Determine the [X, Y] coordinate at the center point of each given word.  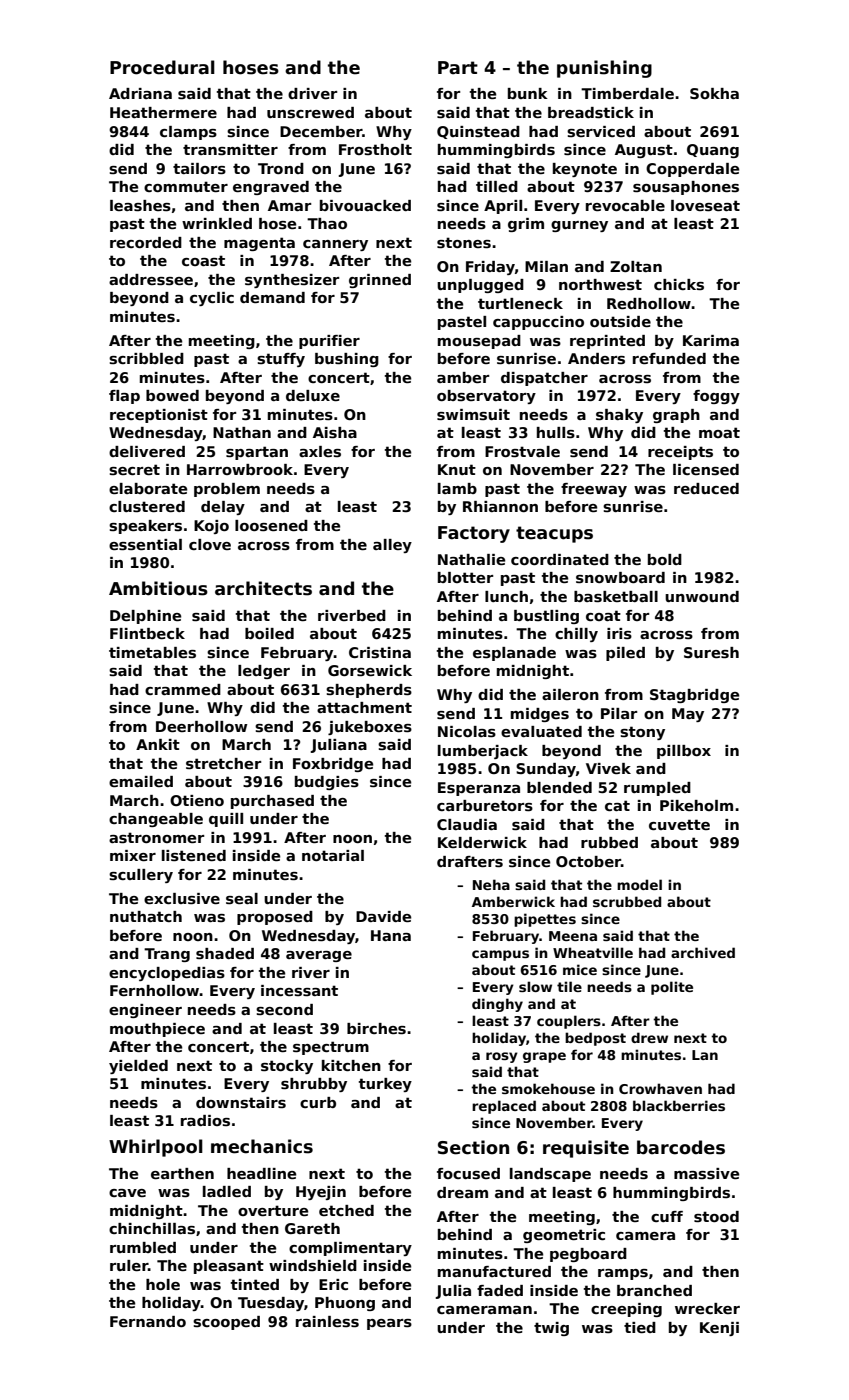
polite [672, 988]
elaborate [148, 488]
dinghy [497, 1005]
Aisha [335, 432]
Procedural [162, 67]
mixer [133, 855]
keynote [585, 170]
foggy [716, 397]
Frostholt [375, 149]
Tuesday [271, 1304]
